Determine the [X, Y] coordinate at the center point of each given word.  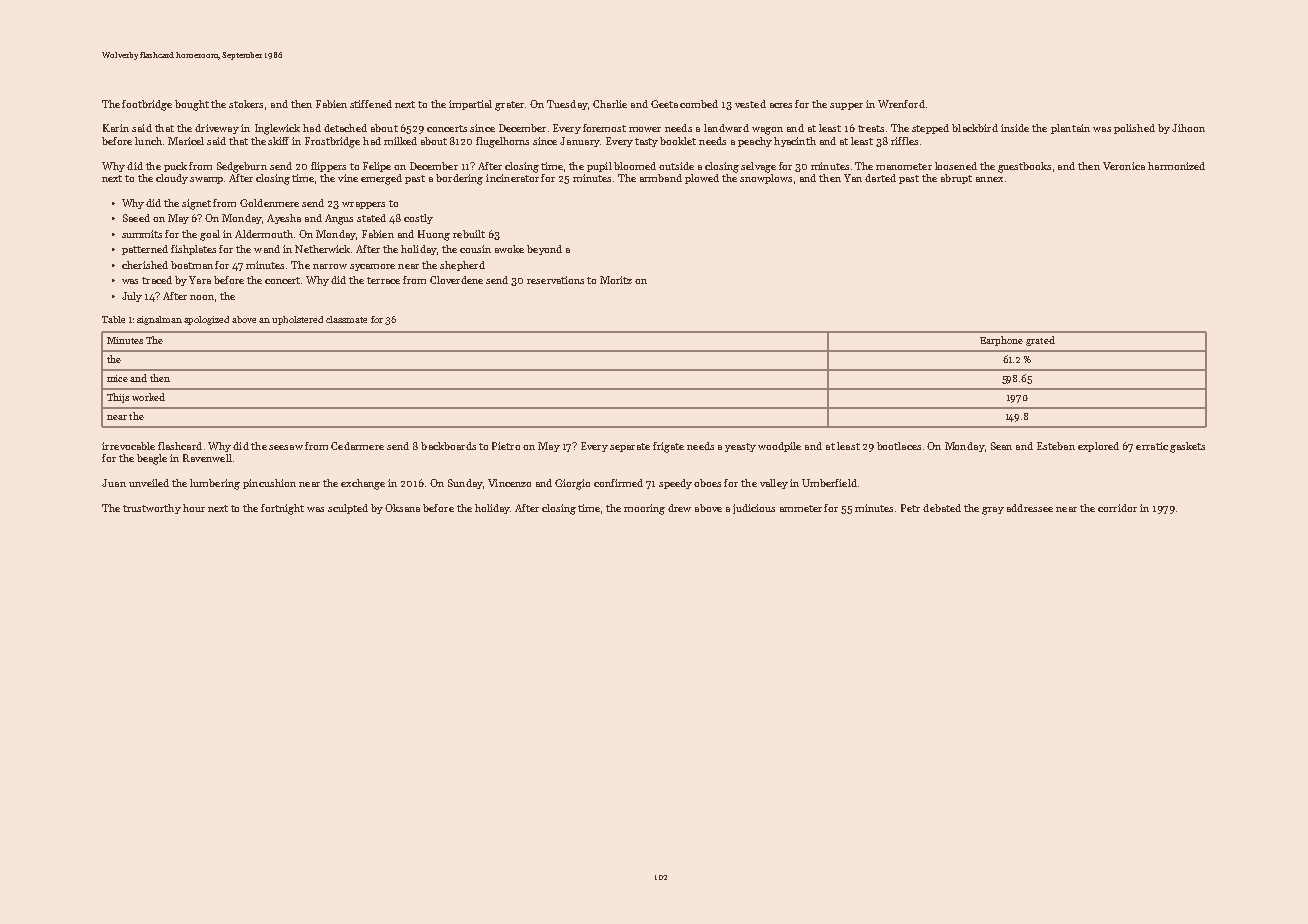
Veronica [1124, 166]
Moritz [616, 280]
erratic [1152, 446]
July [132, 297]
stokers [246, 104]
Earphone [1001, 341]
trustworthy [152, 509]
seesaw [286, 447]
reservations [555, 280]
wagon [767, 131]
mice [117, 378]
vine [348, 178]
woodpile [779, 447]
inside [1015, 128]
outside [676, 166]
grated [1040, 341]
